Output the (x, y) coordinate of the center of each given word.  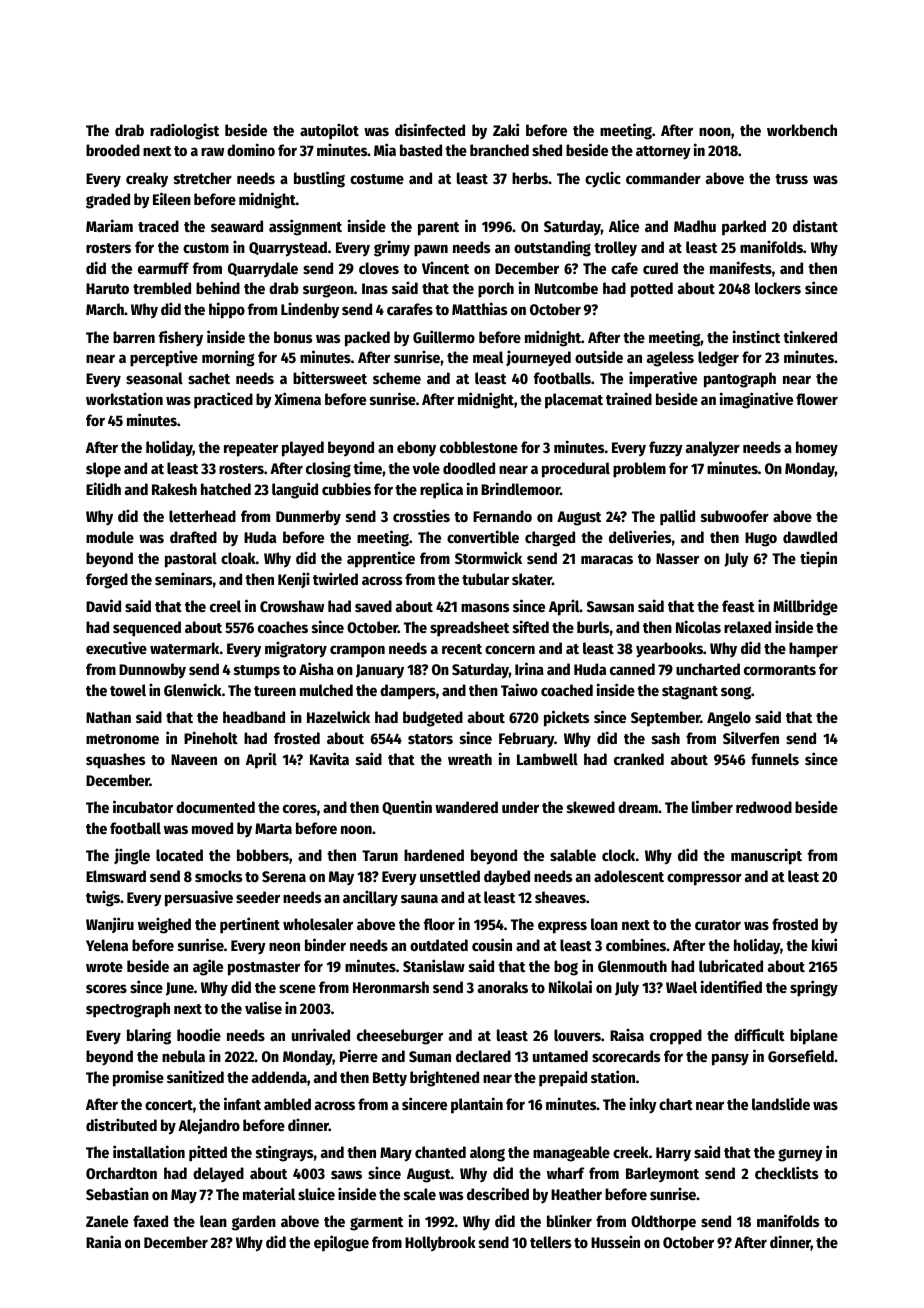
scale (420, 1194)
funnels (775, 759)
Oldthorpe (663, 1223)
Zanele (107, 1221)
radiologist (184, 131)
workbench (802, 130)
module (110, 537)
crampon (357, 651)
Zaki (506, 129)
